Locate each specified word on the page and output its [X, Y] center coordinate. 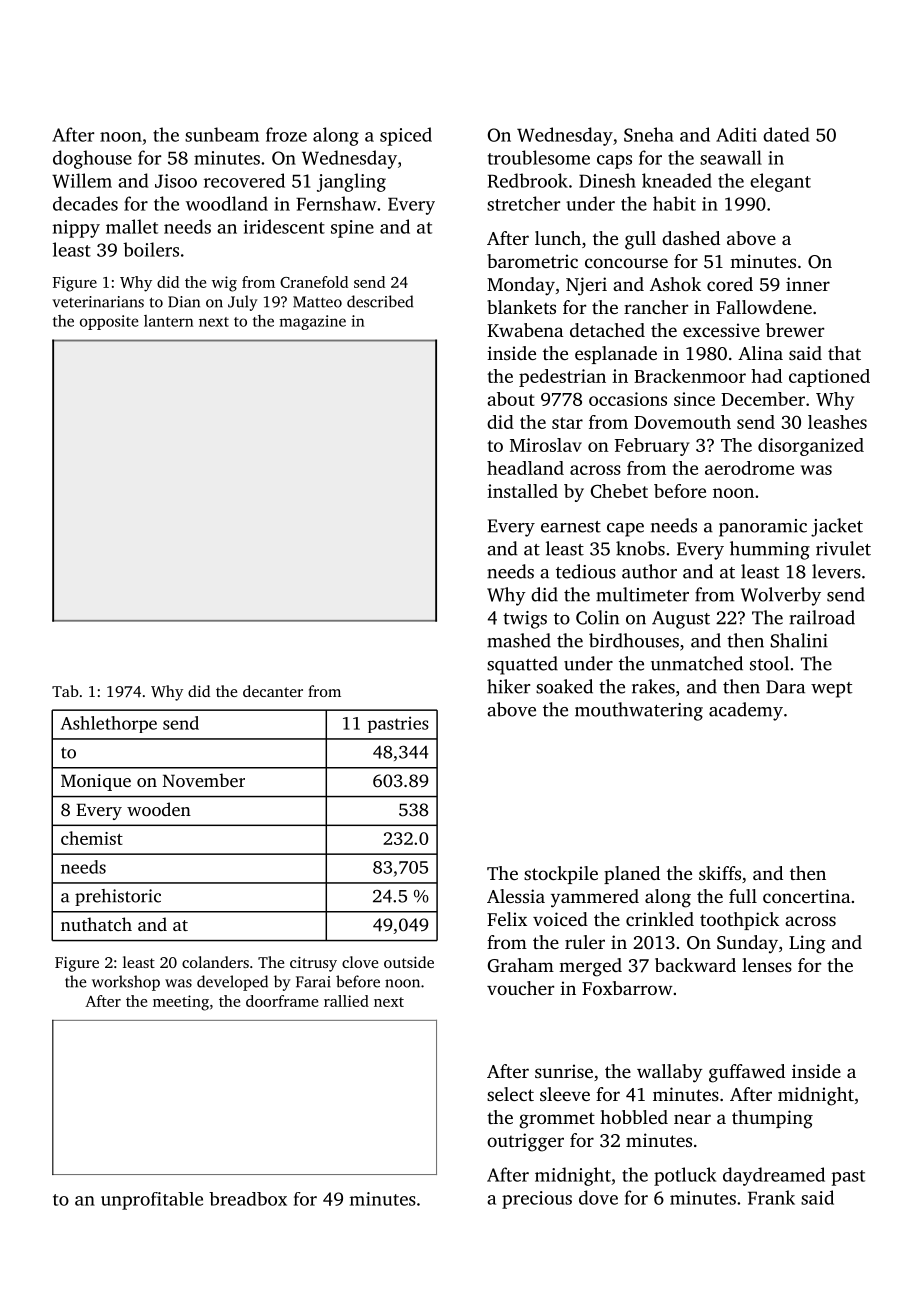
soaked [564, 686]
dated [786, 134]
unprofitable [152, 1201]
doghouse [92, 159]
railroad [822, 617]
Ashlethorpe [109, 724]
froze [286, 134]
